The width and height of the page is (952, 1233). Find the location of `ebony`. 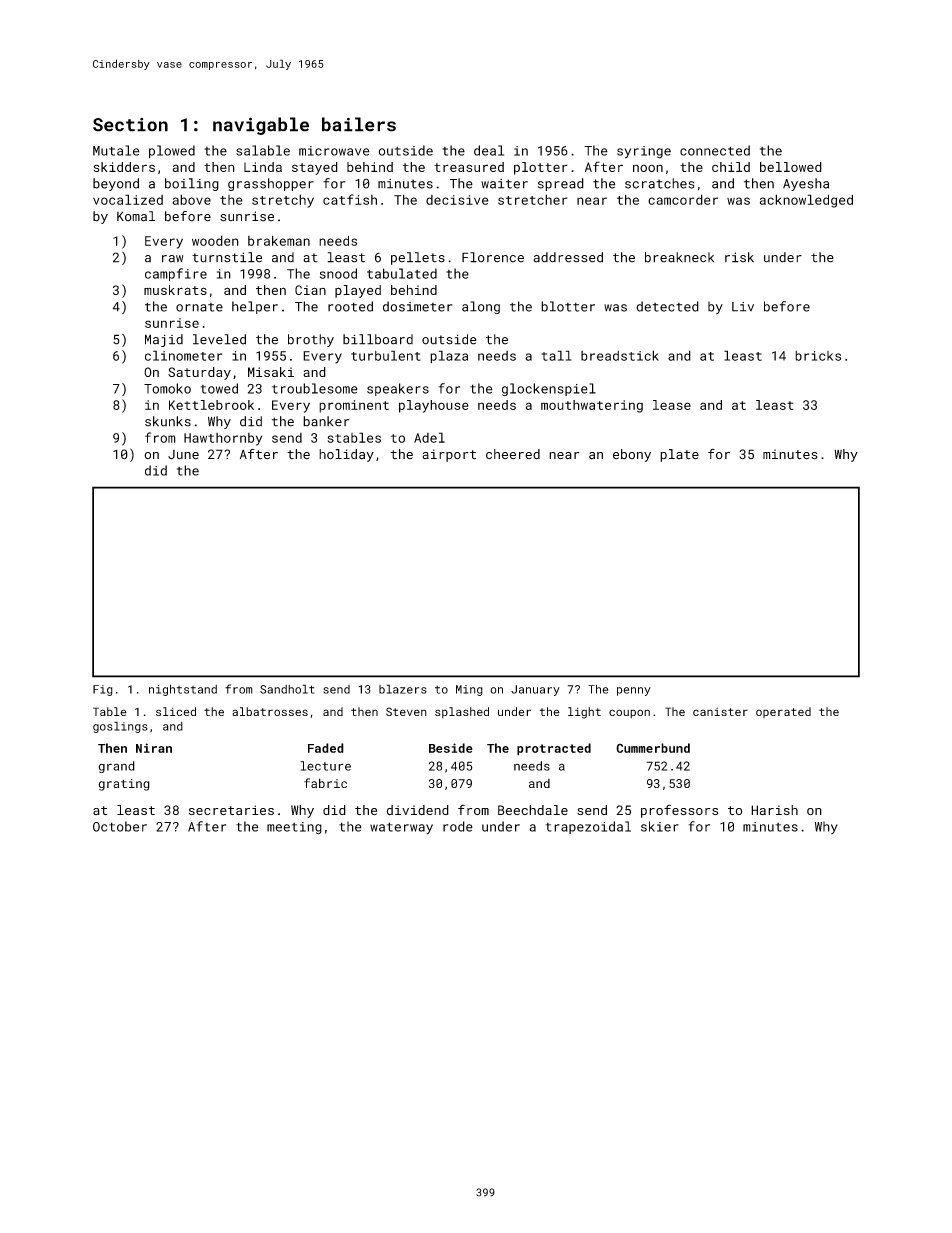

ebony is located at coordinates (632, 455).
